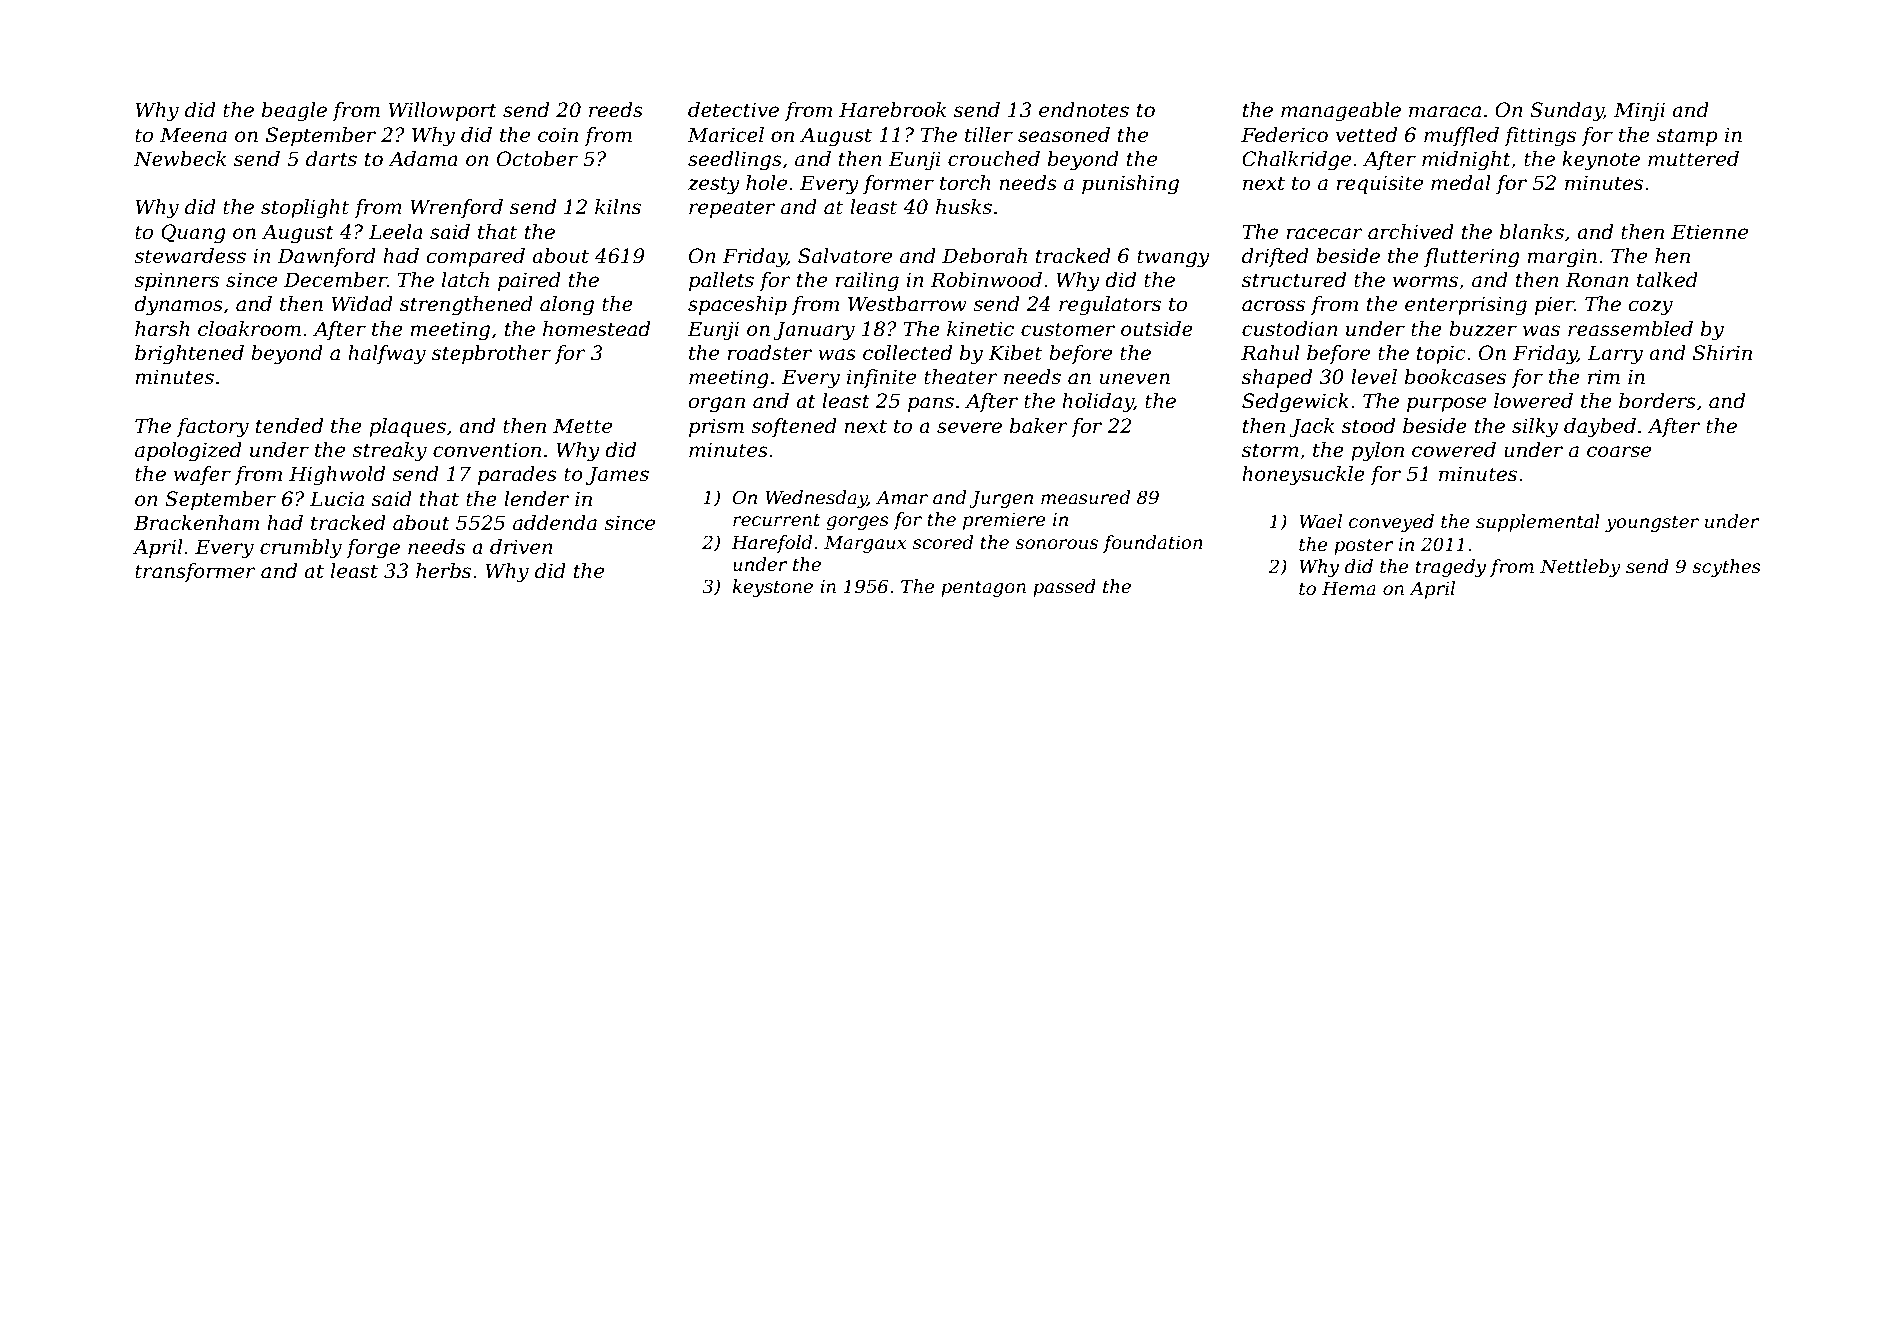 The width and height of the screenshot is (1898, 1342). Describe the element at coordinates (1098, 403) in the screenshot. I see `holiday` at that location.
